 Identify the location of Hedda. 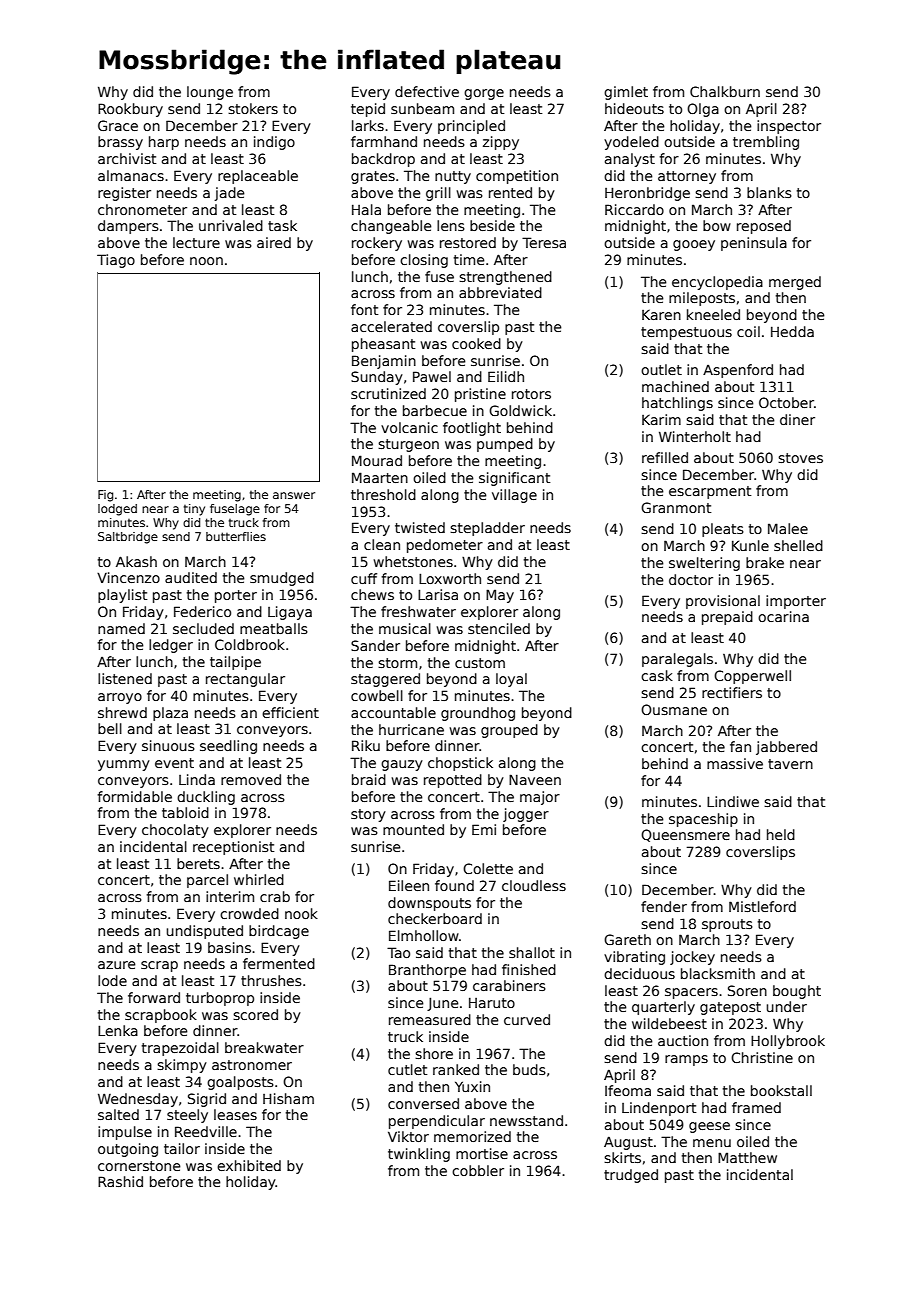
(792, 331).
